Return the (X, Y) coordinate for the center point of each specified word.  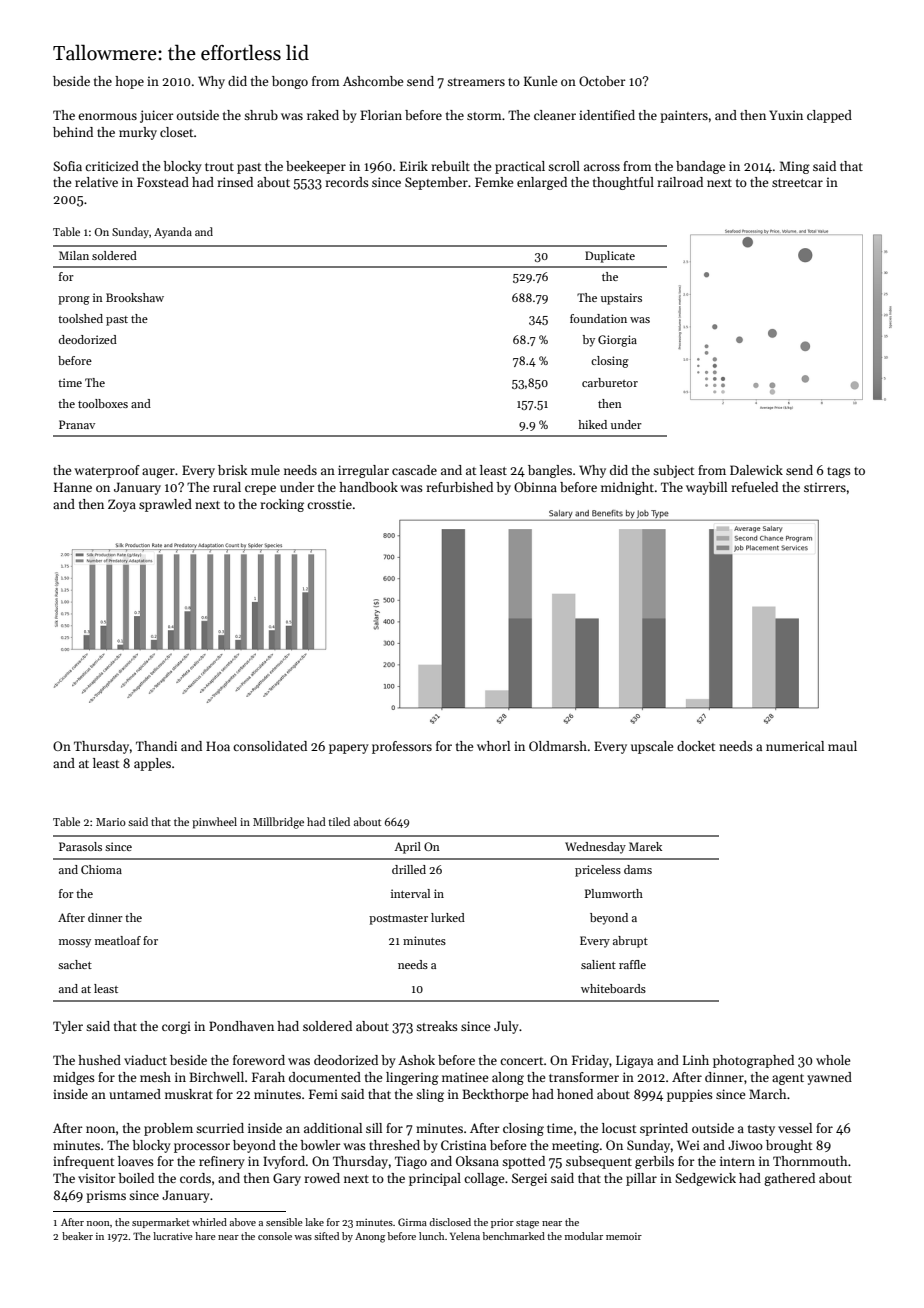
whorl (493, 746)
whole (833, 1060)
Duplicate (610, 257)
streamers (476, 82)
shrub (261, 115)
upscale (652, 747)
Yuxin (786, 115)
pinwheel (214, 823)
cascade (414, 470)
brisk (232, 470)
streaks (437, 1026)
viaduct (145, 1060)
